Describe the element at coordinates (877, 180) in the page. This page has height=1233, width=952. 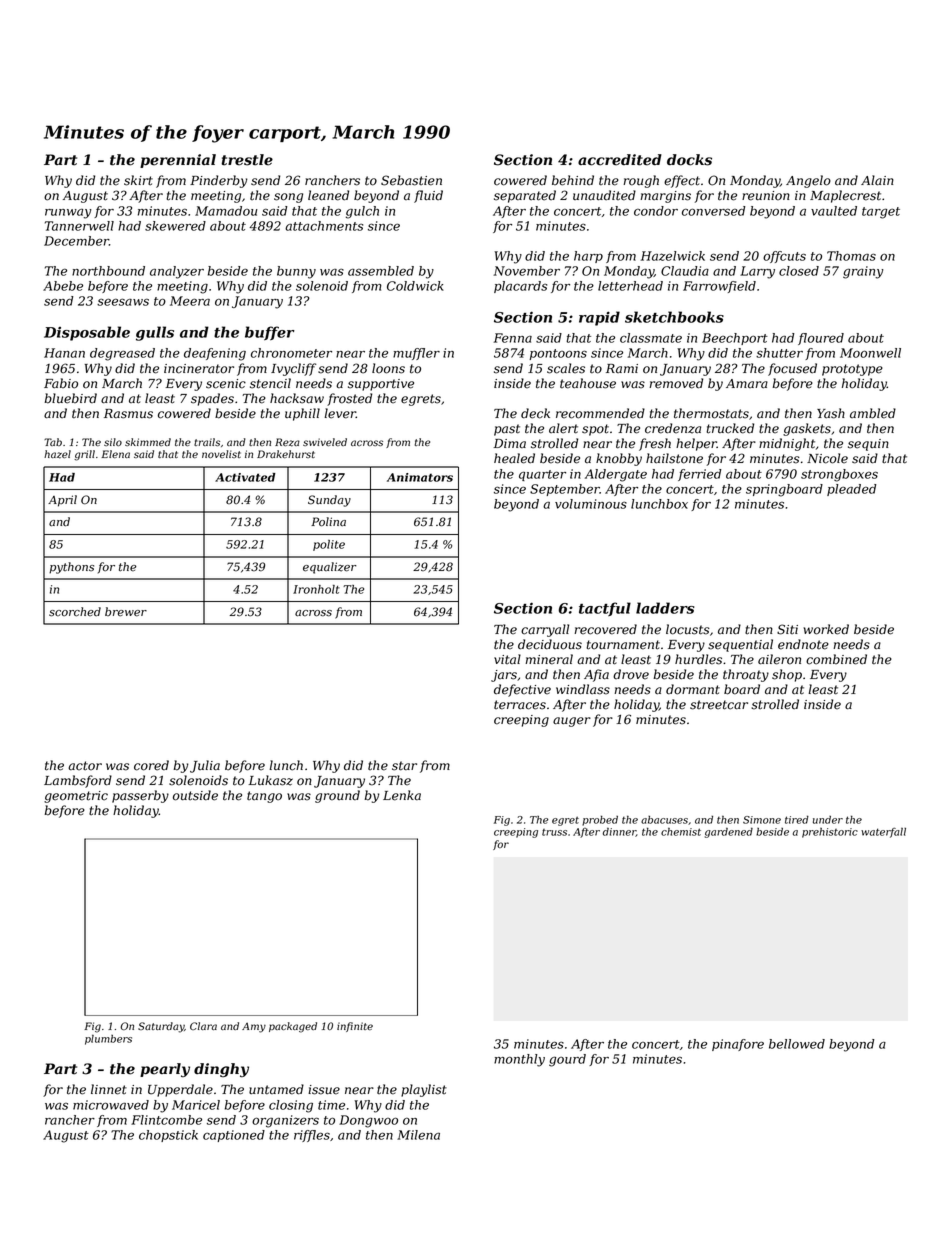
I see `Alain` at that location.
